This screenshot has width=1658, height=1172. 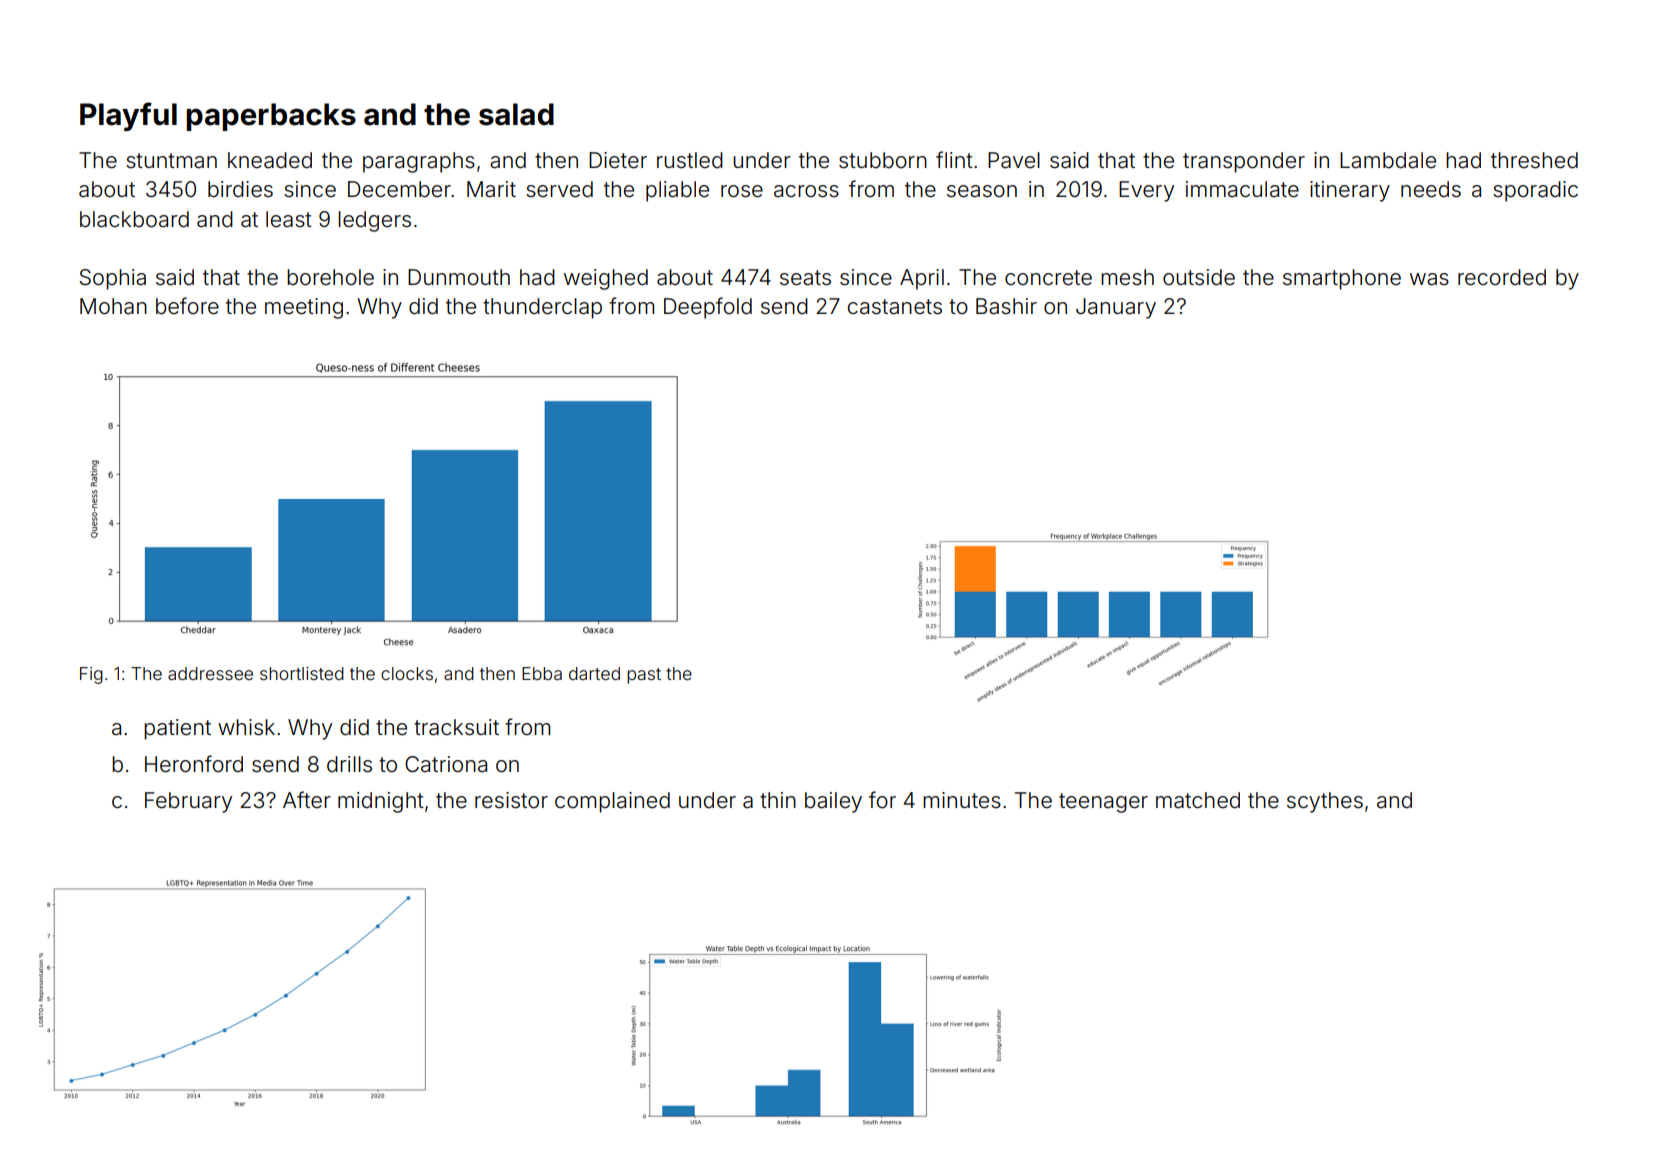 What do you see at coordinates (113, 306) in the screenshot?
I see `Mohan` at bounding box center [113, 306].
